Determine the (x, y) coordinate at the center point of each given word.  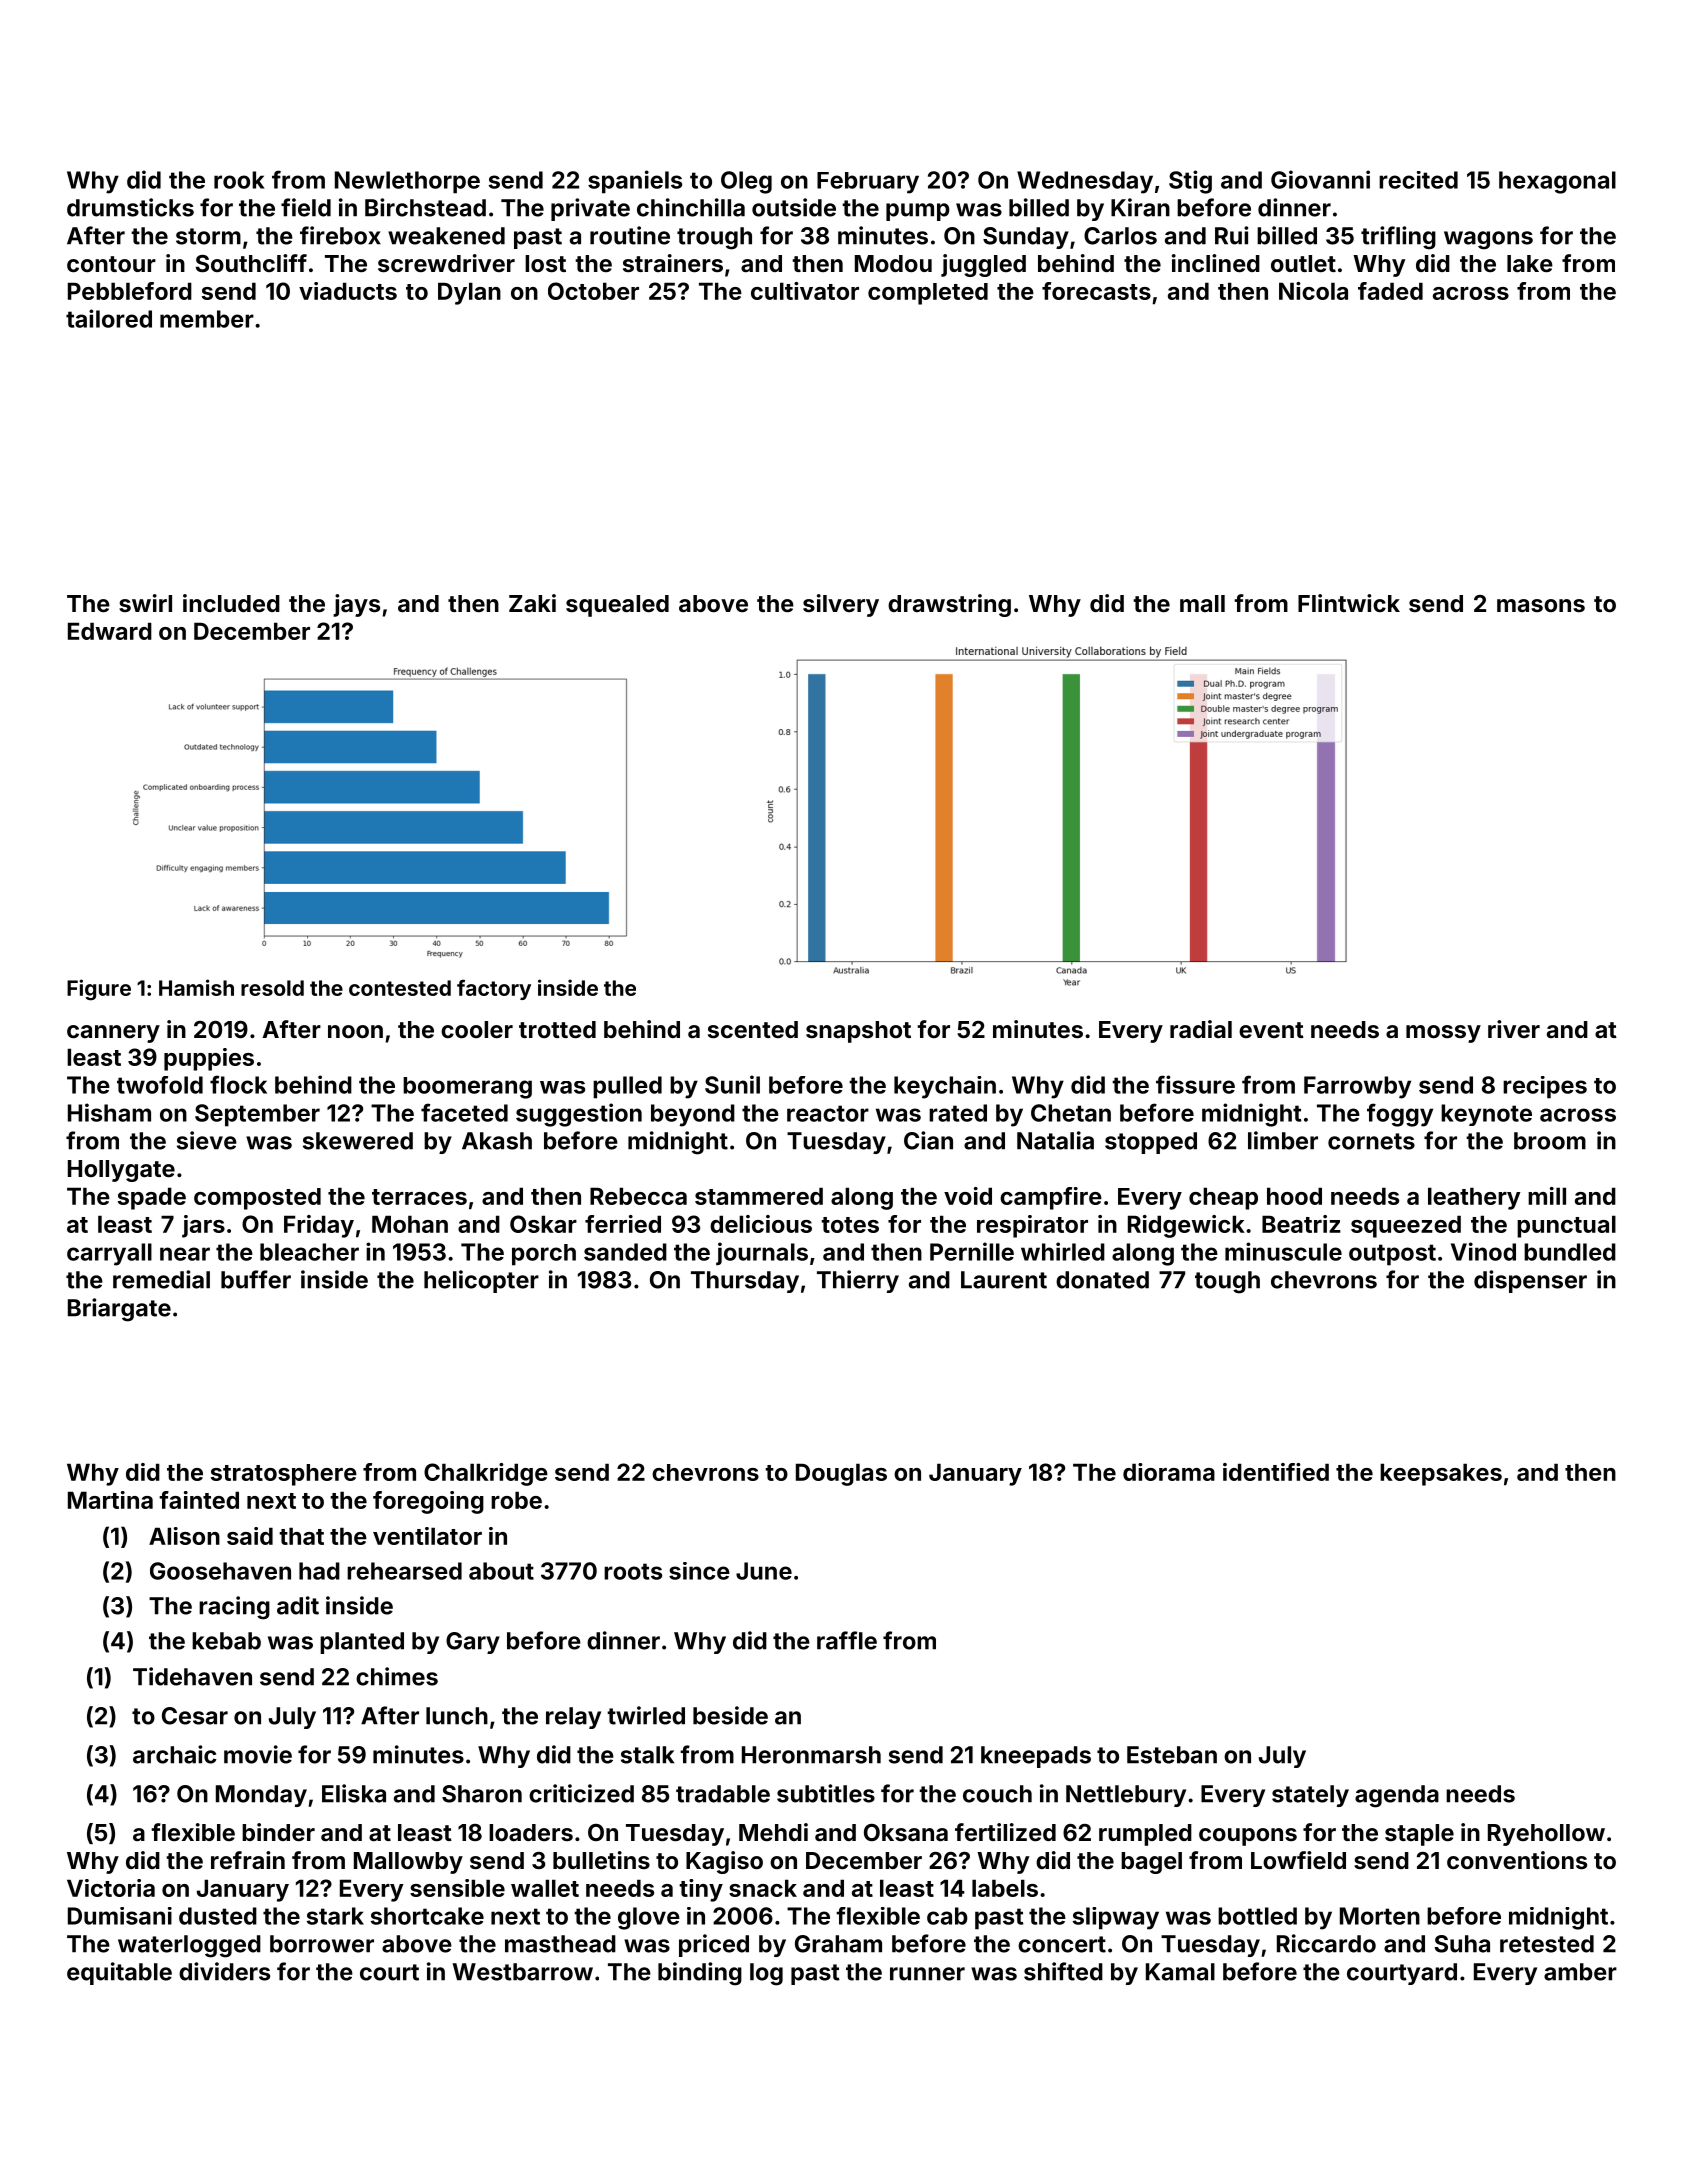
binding (700, 1974)
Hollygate (121, 1171)
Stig (1190, 182)
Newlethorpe (407, 182)
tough (1227, 1282)
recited (1418, 180)
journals (762, 1253)
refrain (248, 1860)
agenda (1397, 1796)
